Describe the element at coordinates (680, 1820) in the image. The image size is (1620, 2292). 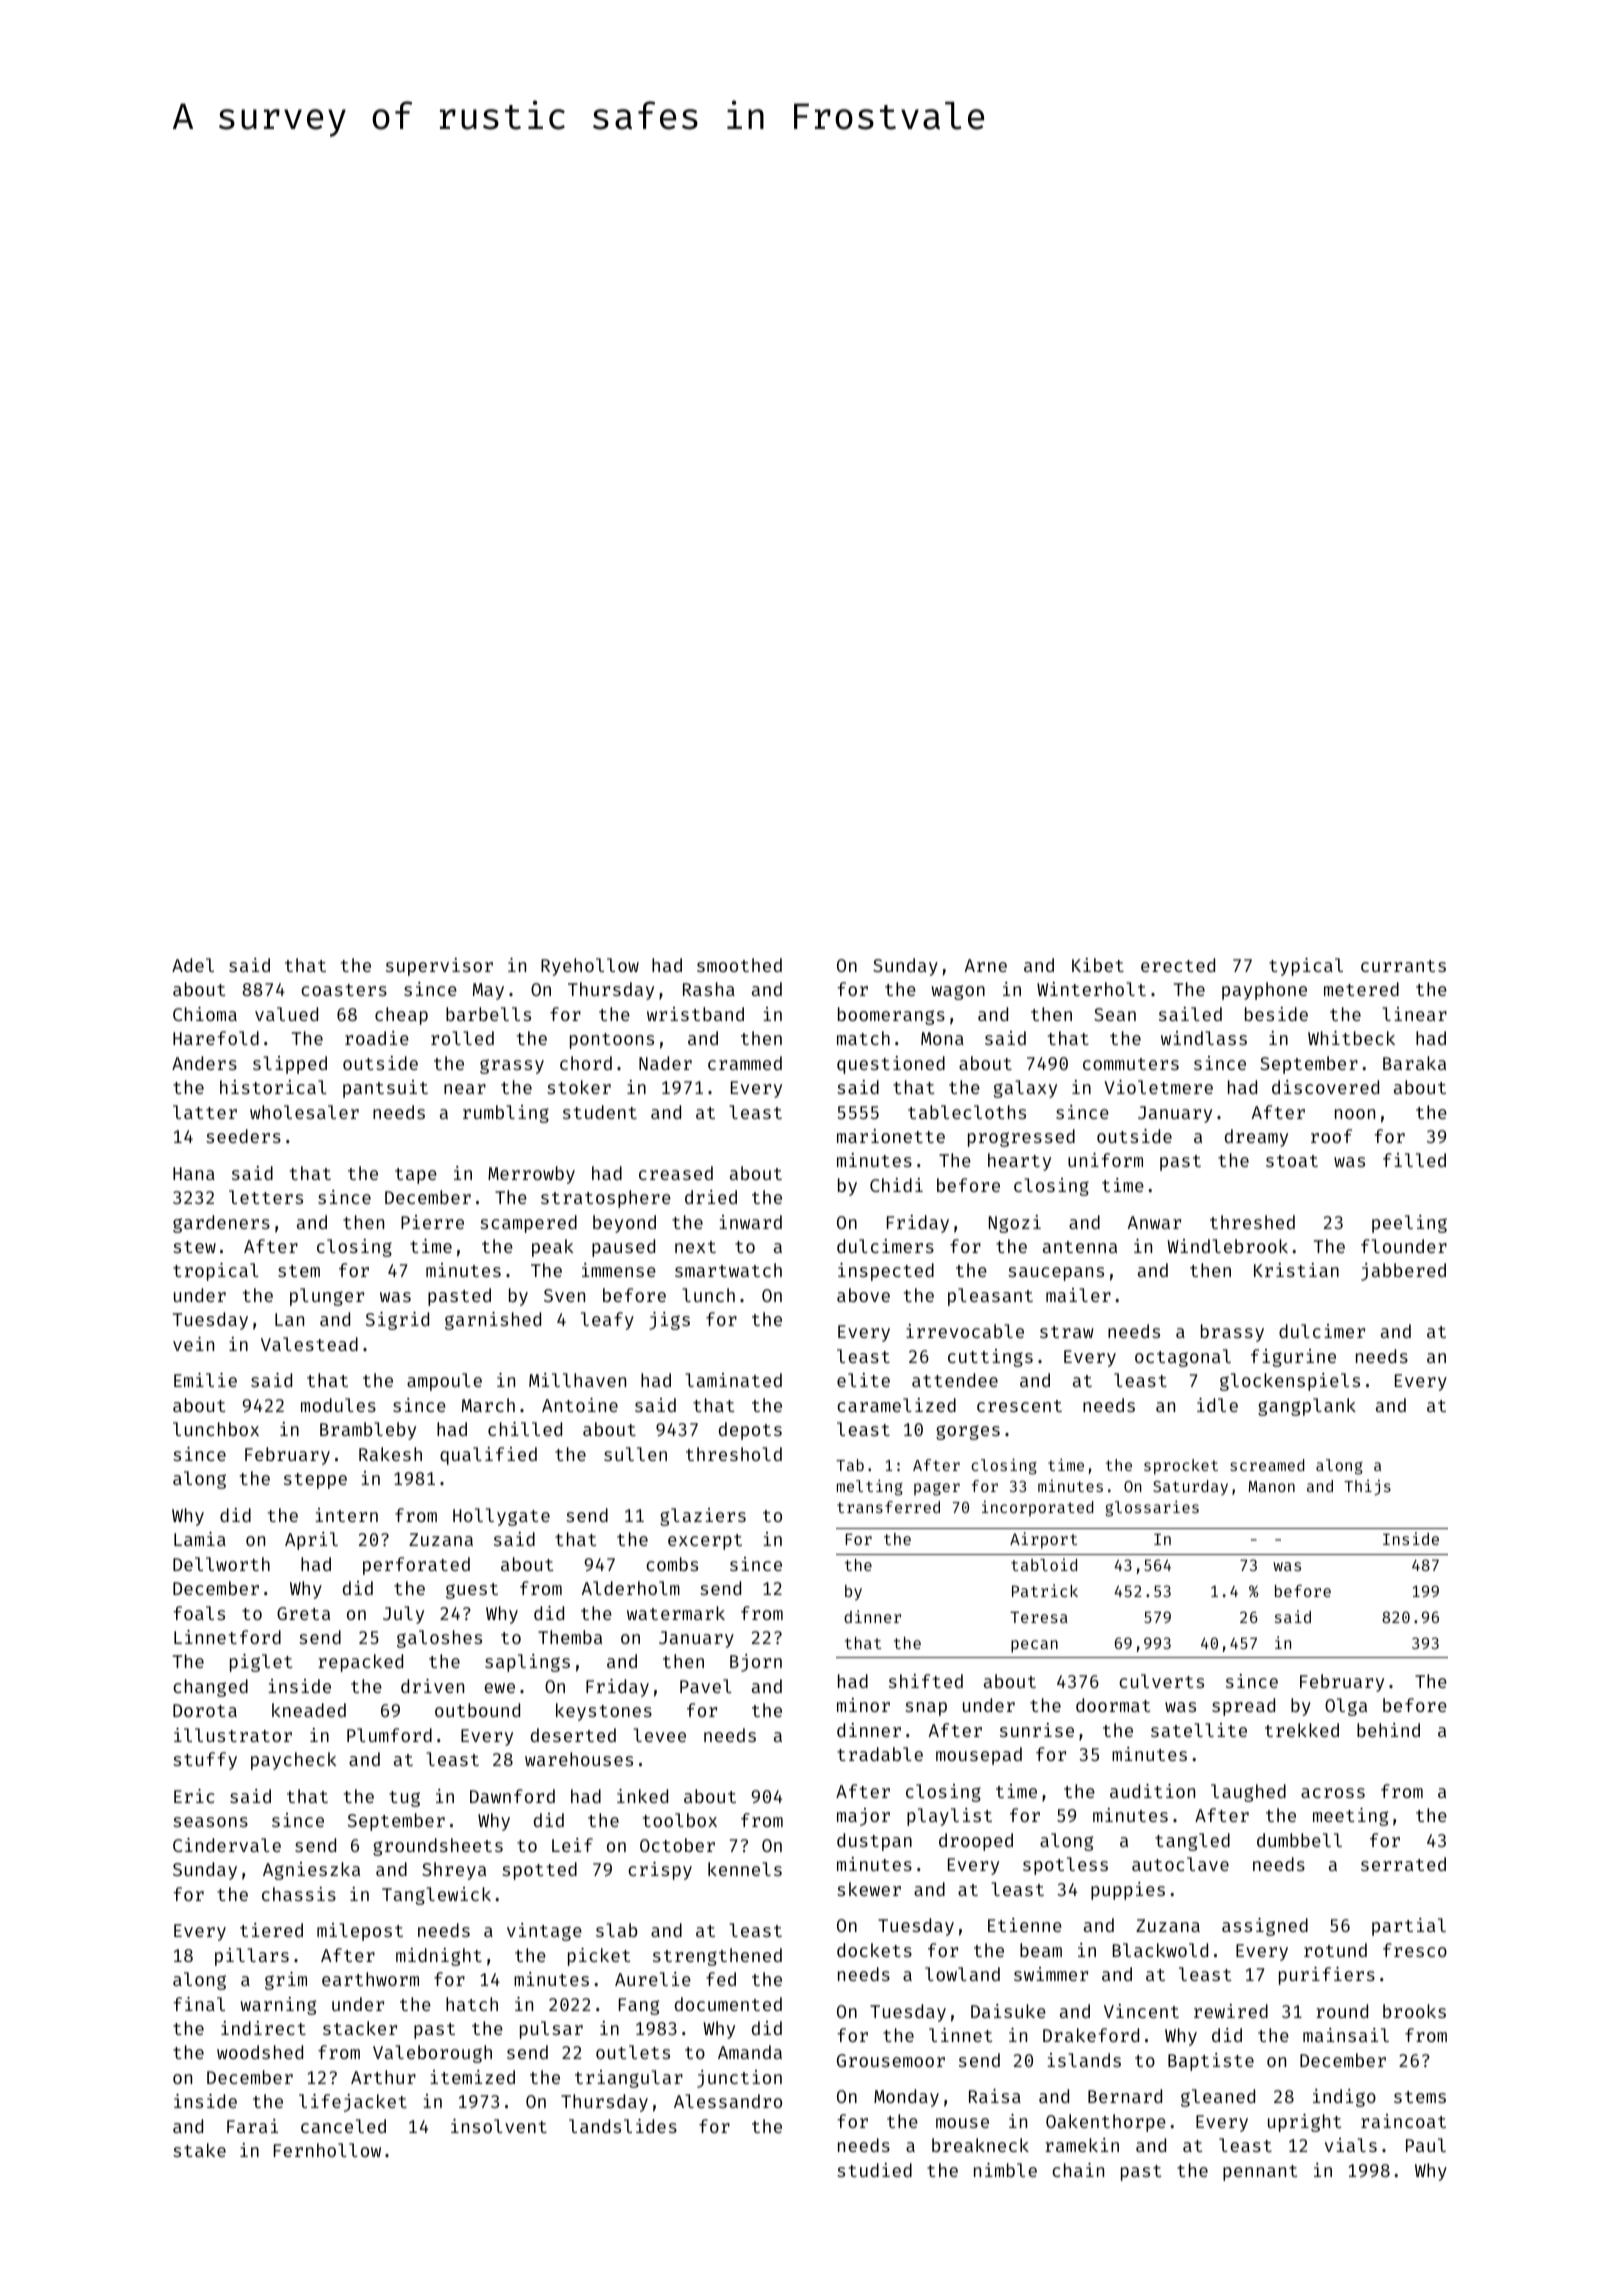
I see `toolbox` at that location.
